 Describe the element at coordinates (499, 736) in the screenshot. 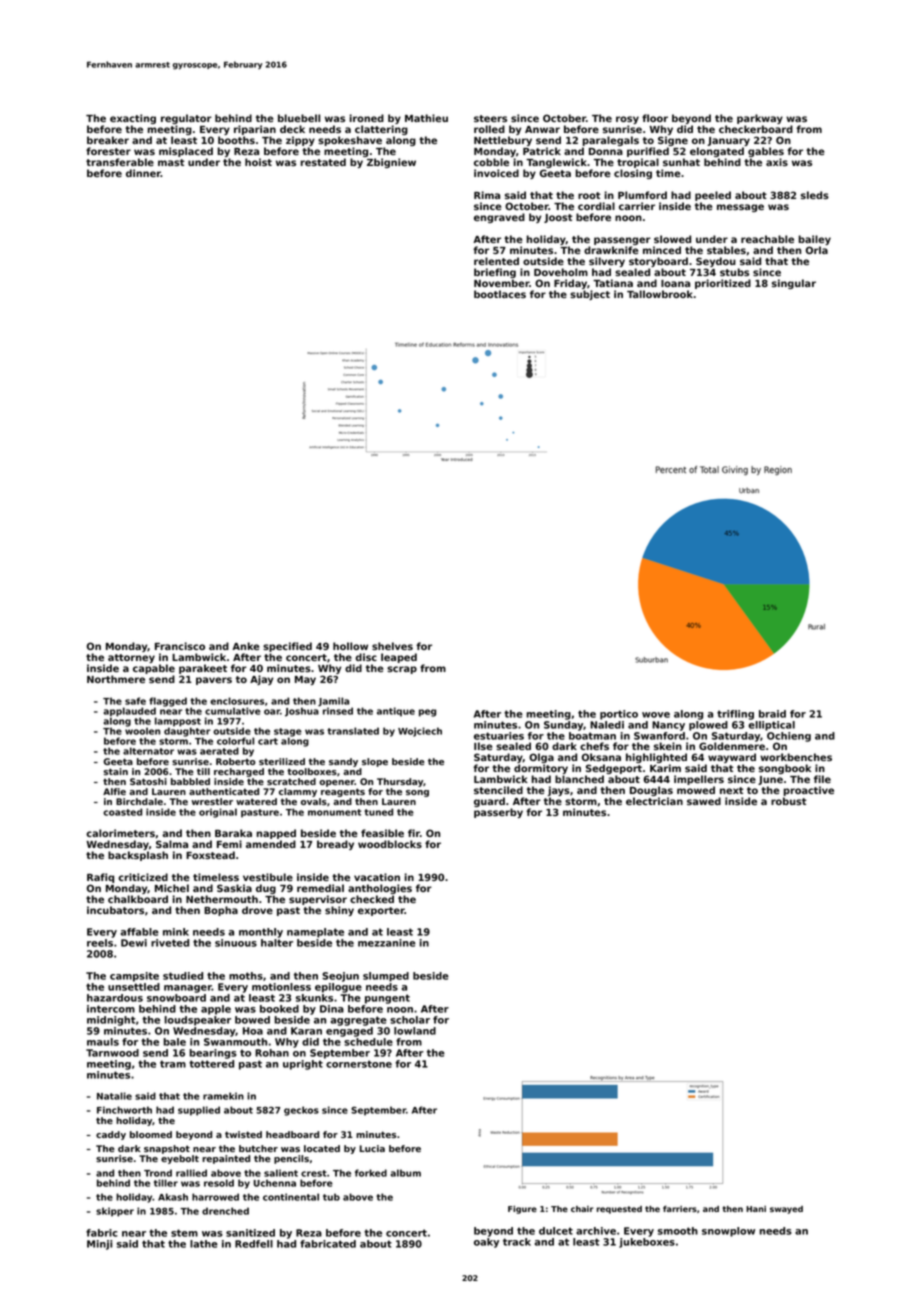

I see `estuaries` at that location.
